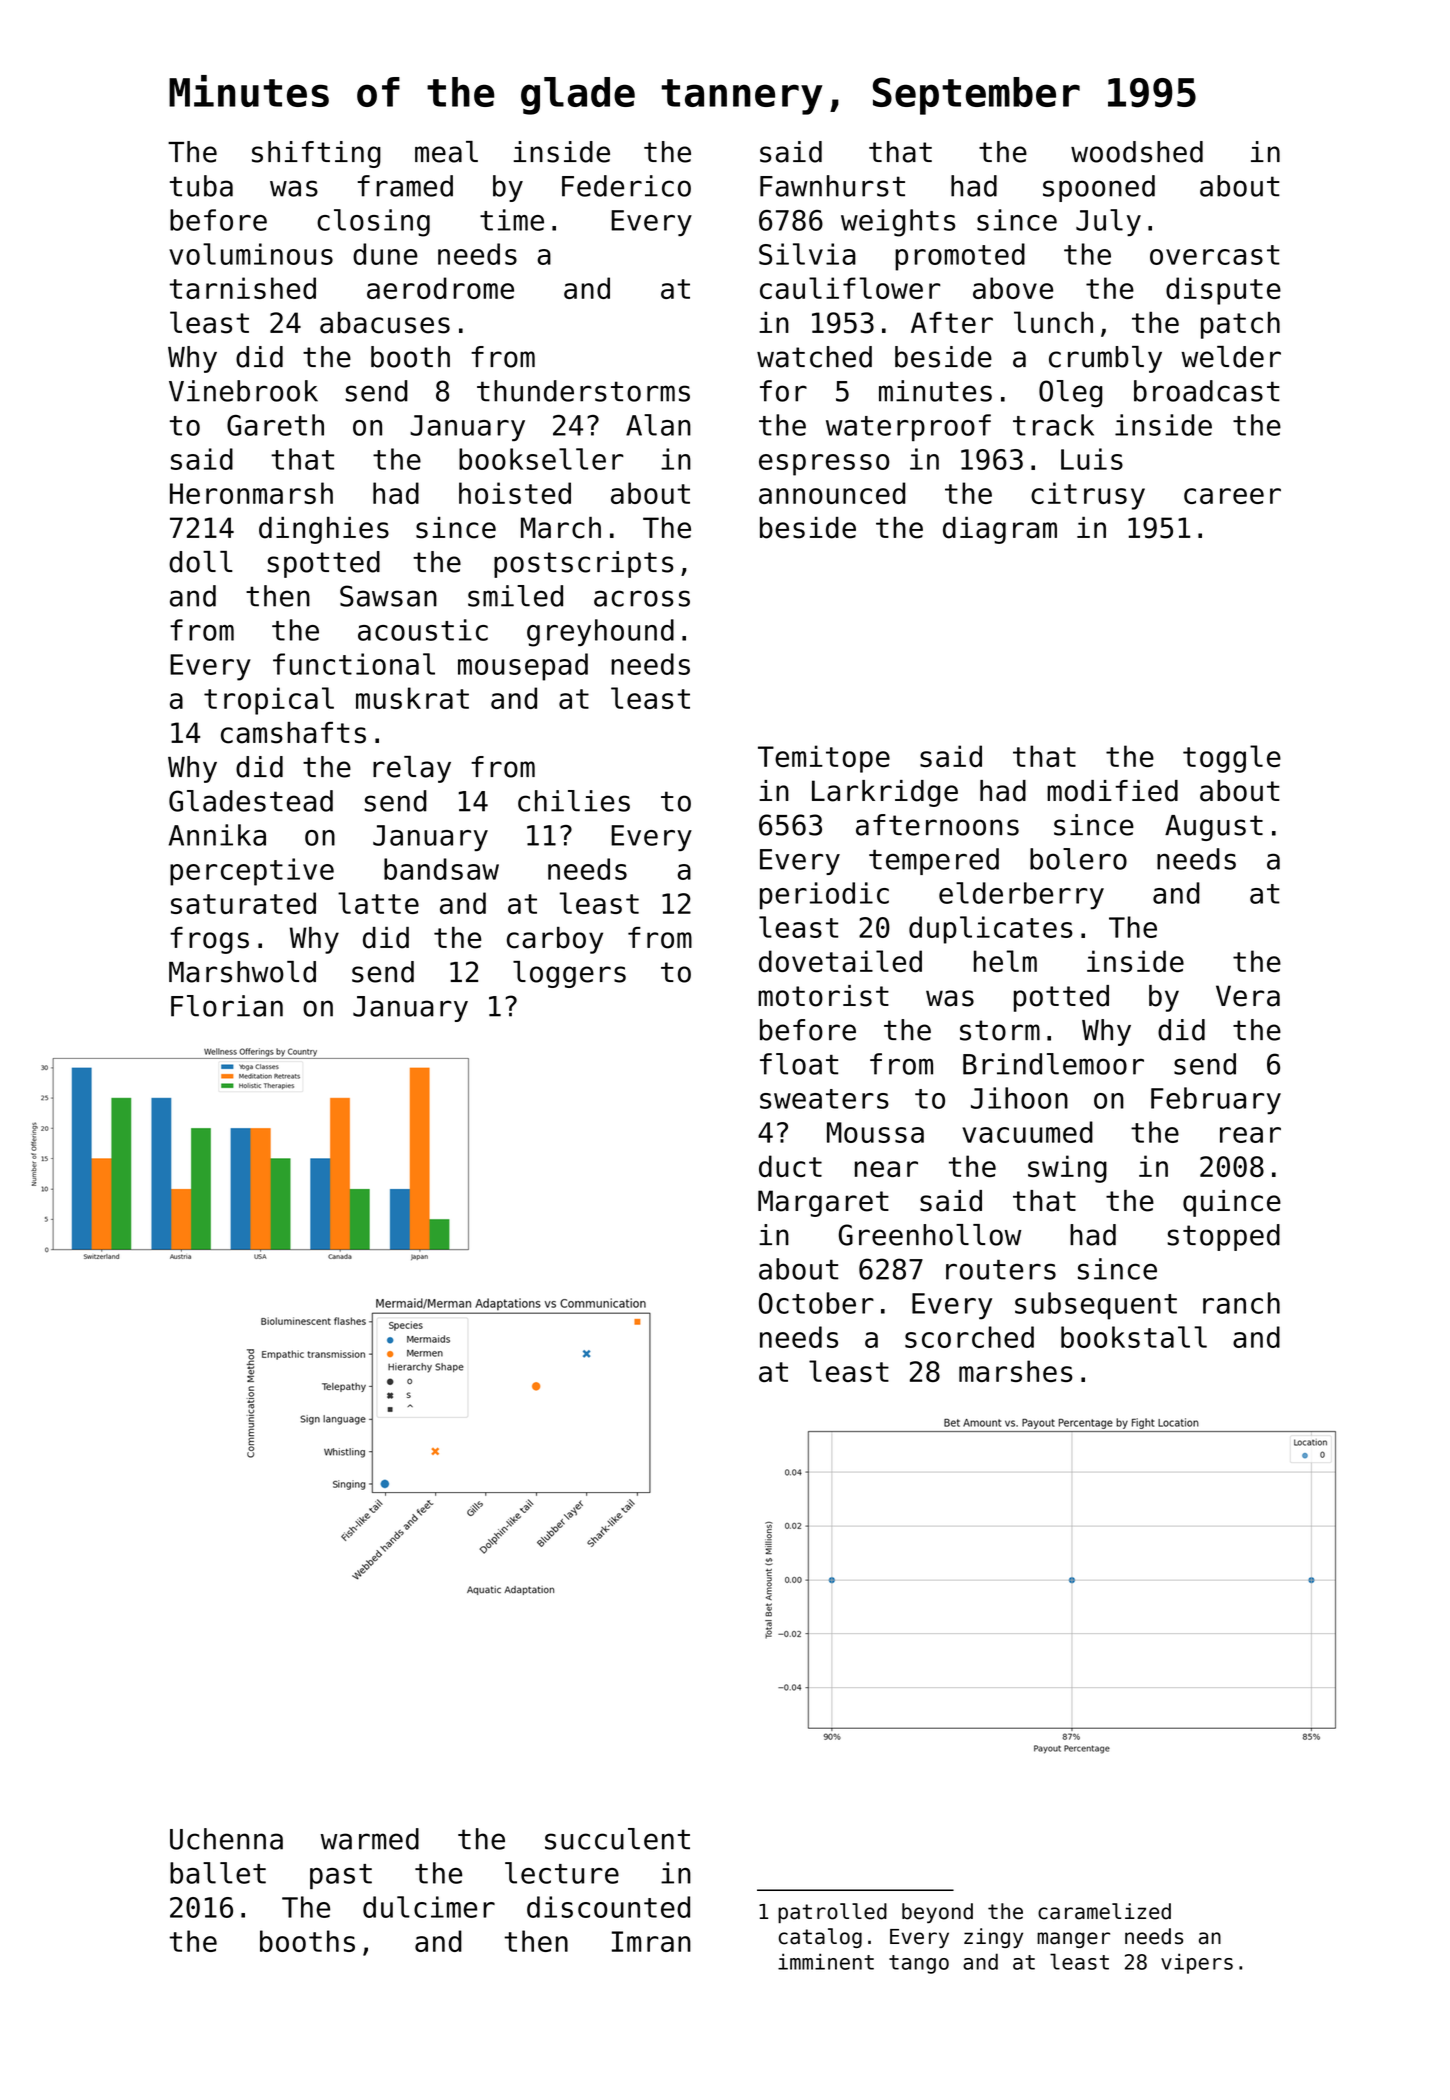  What do you see at coordinates (218, 1873) in the image?
I see `ballet` at bounding box center [218, 1873].
